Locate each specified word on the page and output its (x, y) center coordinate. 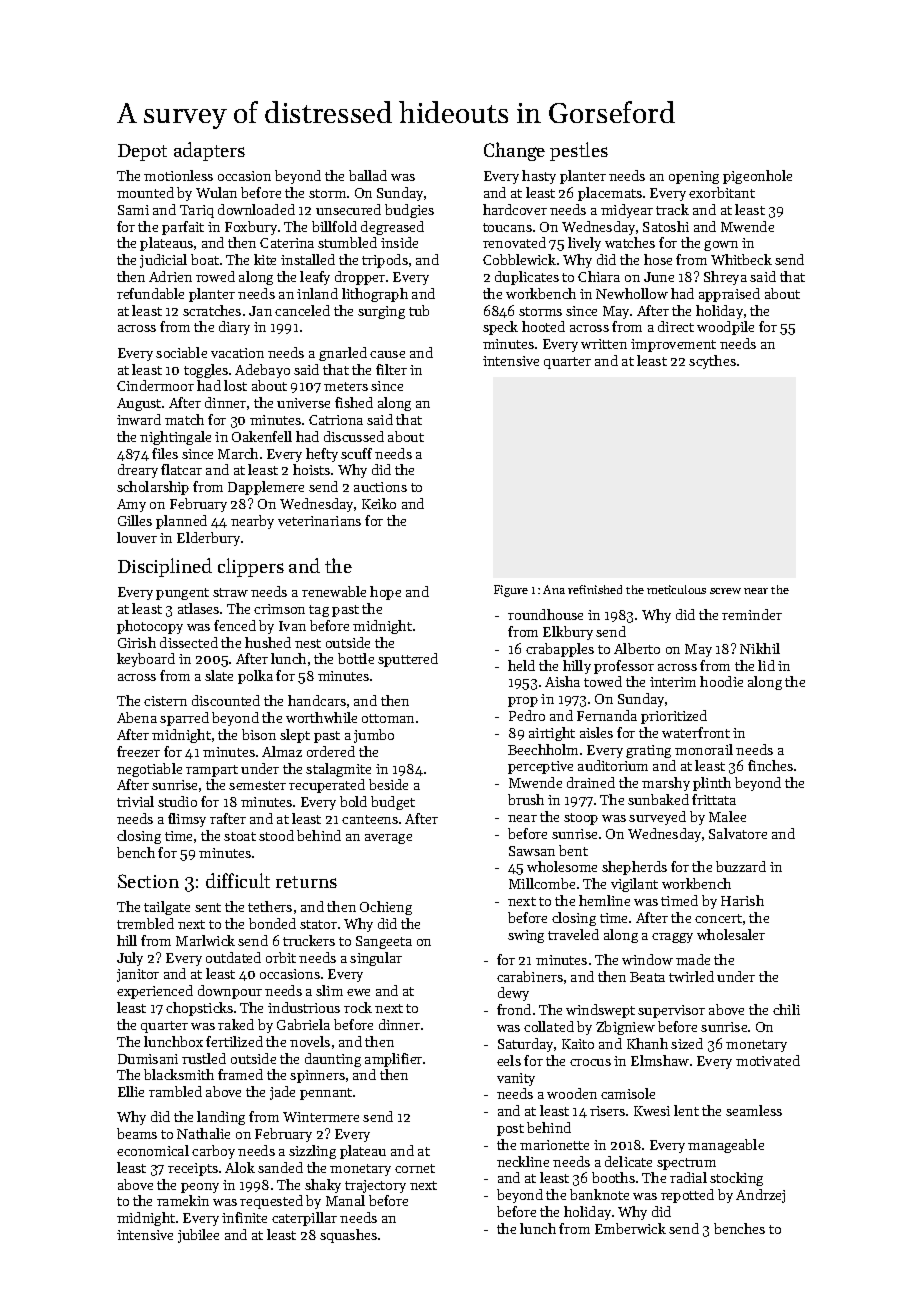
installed (308, 259)
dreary (138, 471)
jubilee (198, 1236)
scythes (712, 362)
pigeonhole (757, 177)
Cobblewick (519, 259)
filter (391, 369)
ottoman (388, 718)
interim (673, 682)
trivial (135, 801)
